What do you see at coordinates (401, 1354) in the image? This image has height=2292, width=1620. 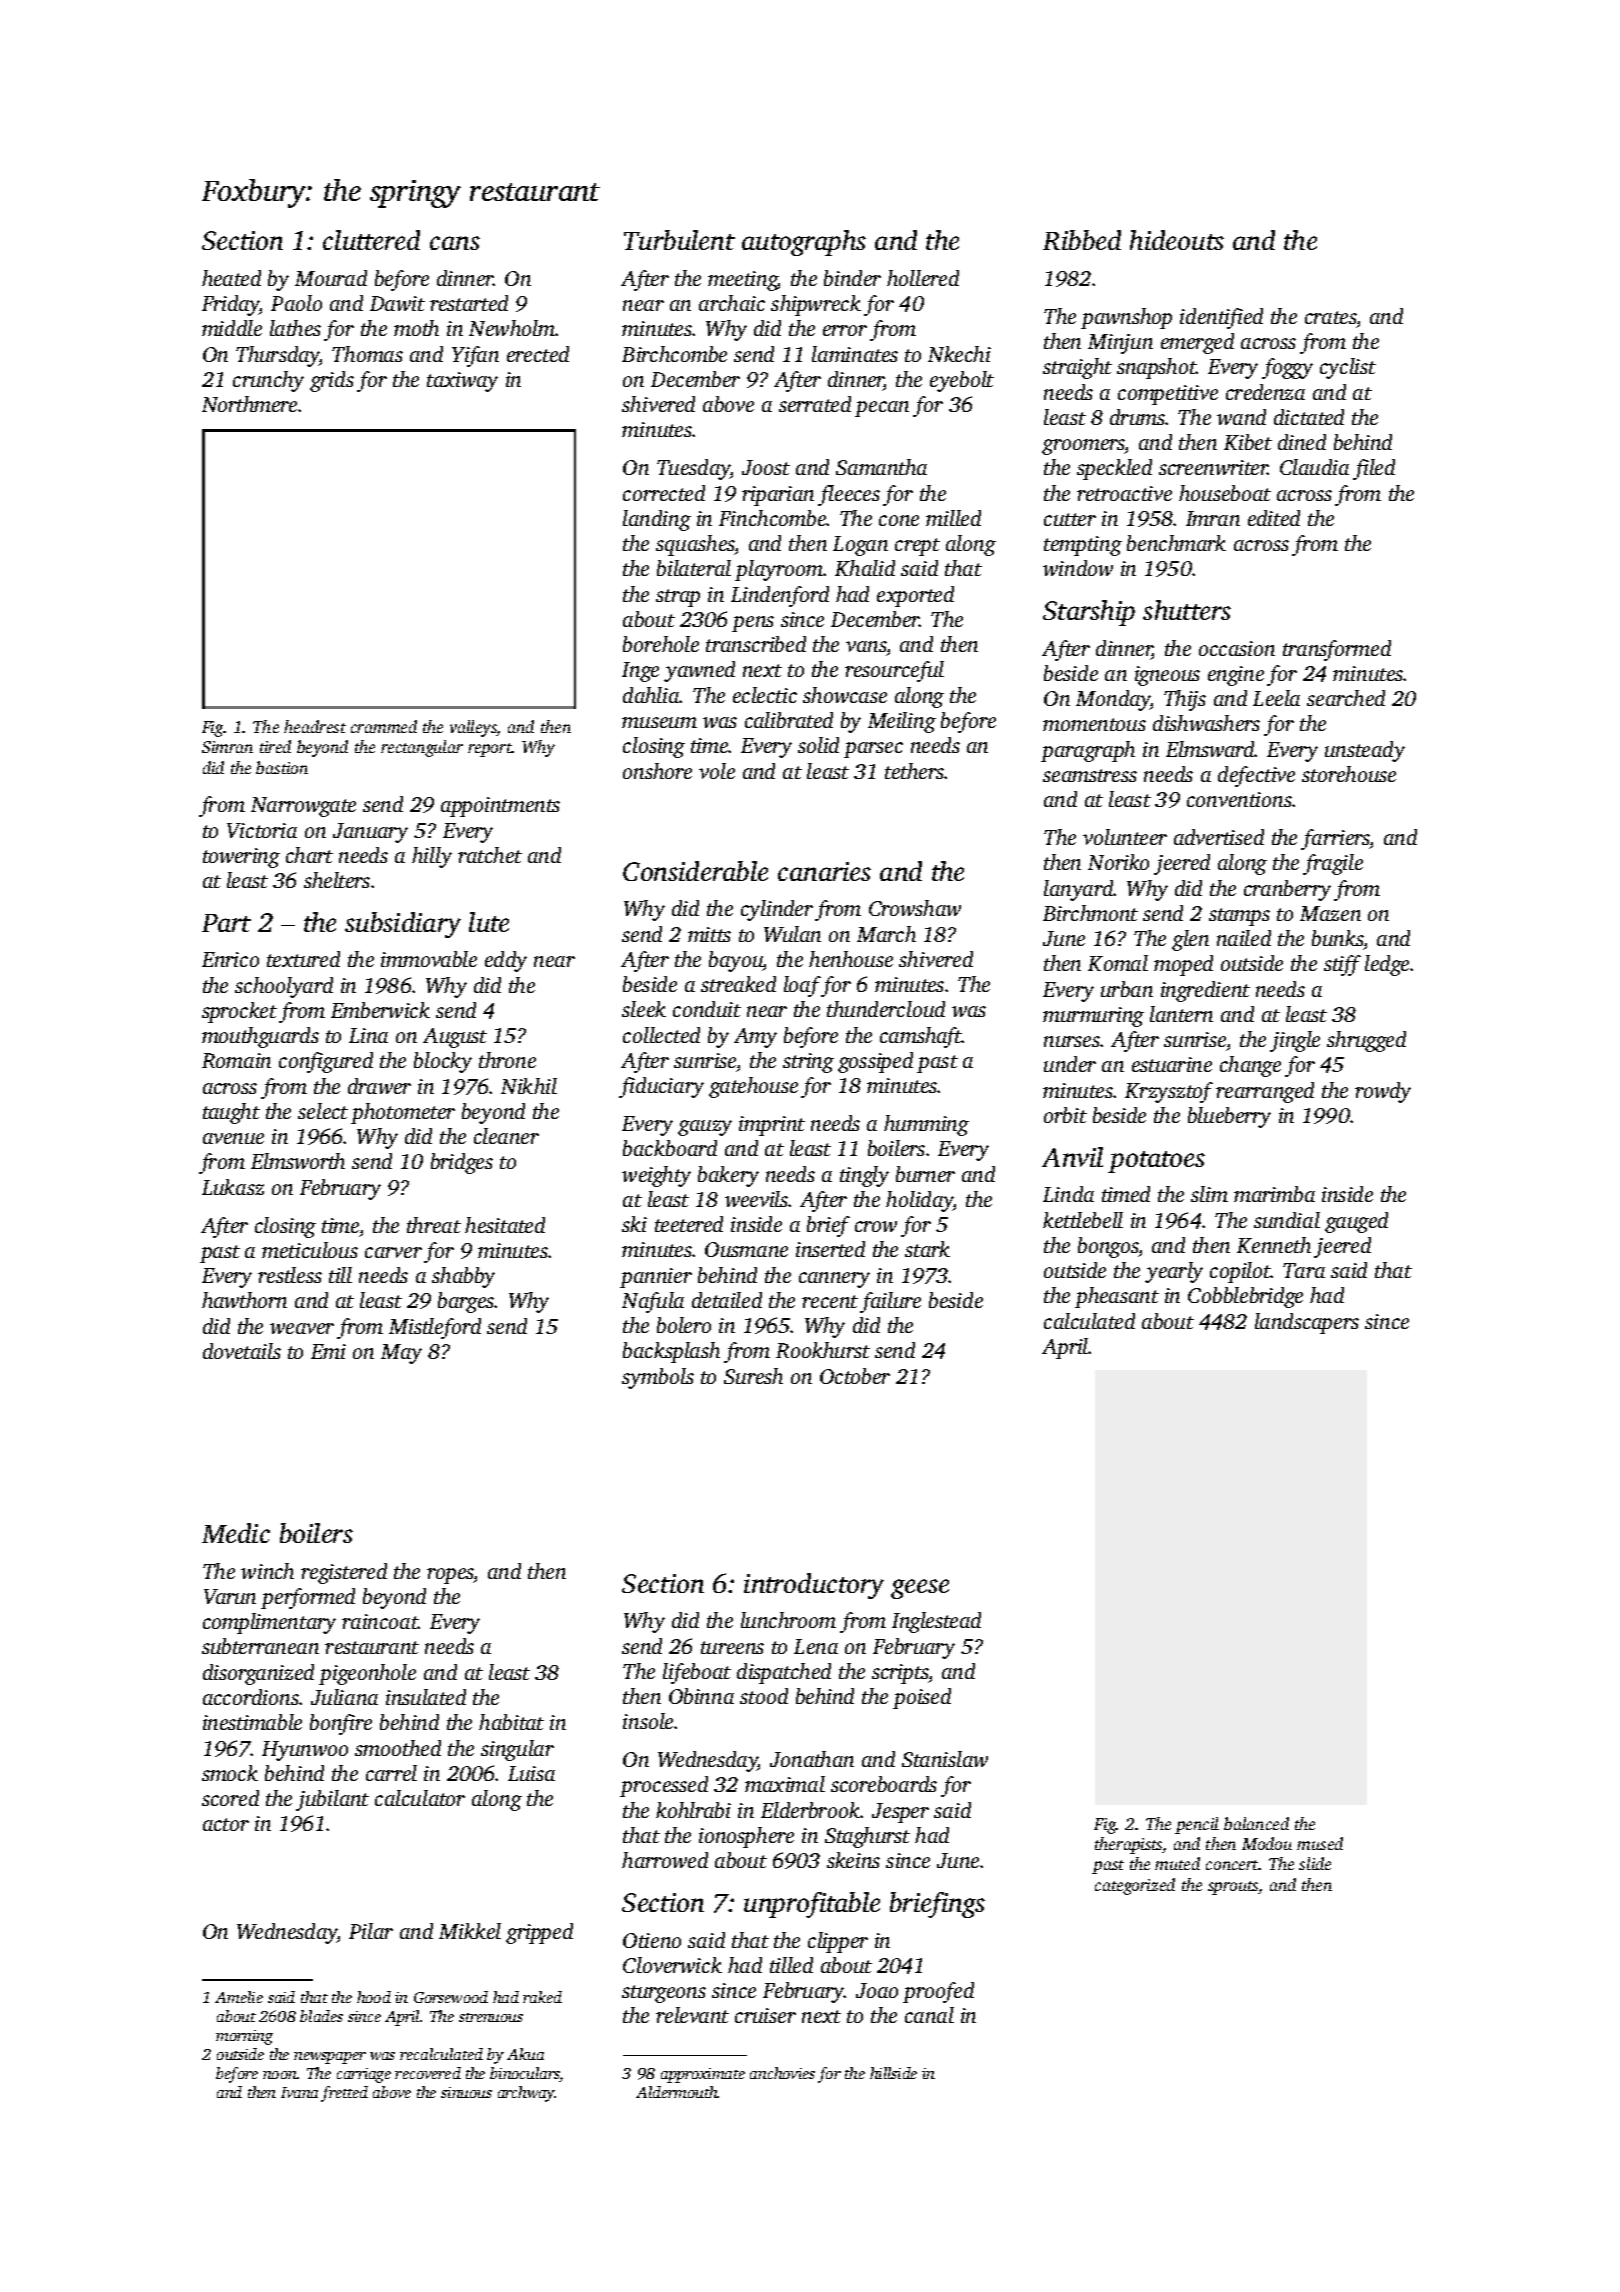 I see `May` at bounding box center [401, 1354].
